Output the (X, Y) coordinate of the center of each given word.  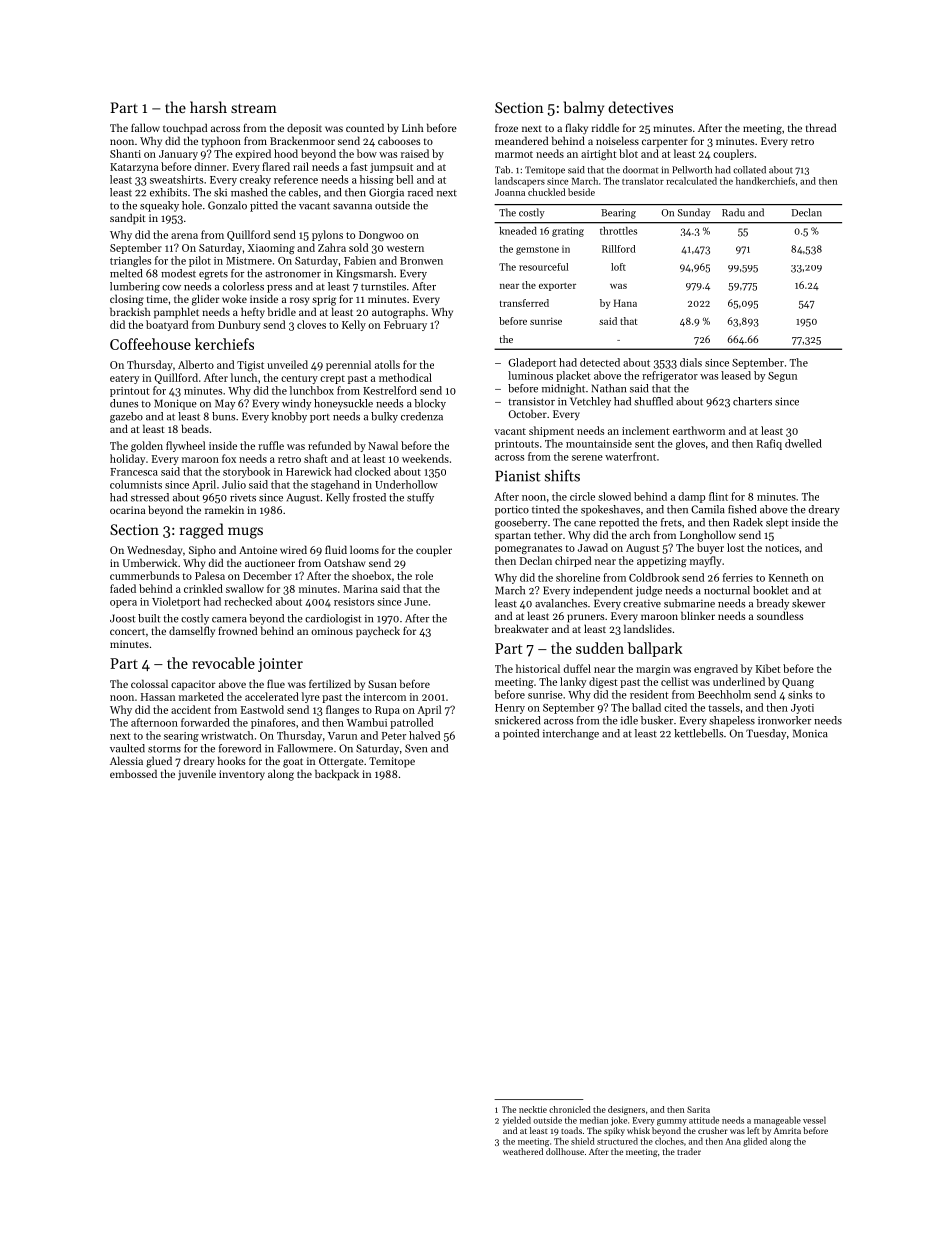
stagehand (335, 485)
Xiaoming (271, 249)
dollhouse (565, 1151)
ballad (646, 707)
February (405, 325)
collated (749, 170)
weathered (523, 1151)
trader (689, 1151)
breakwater (522, 628)
